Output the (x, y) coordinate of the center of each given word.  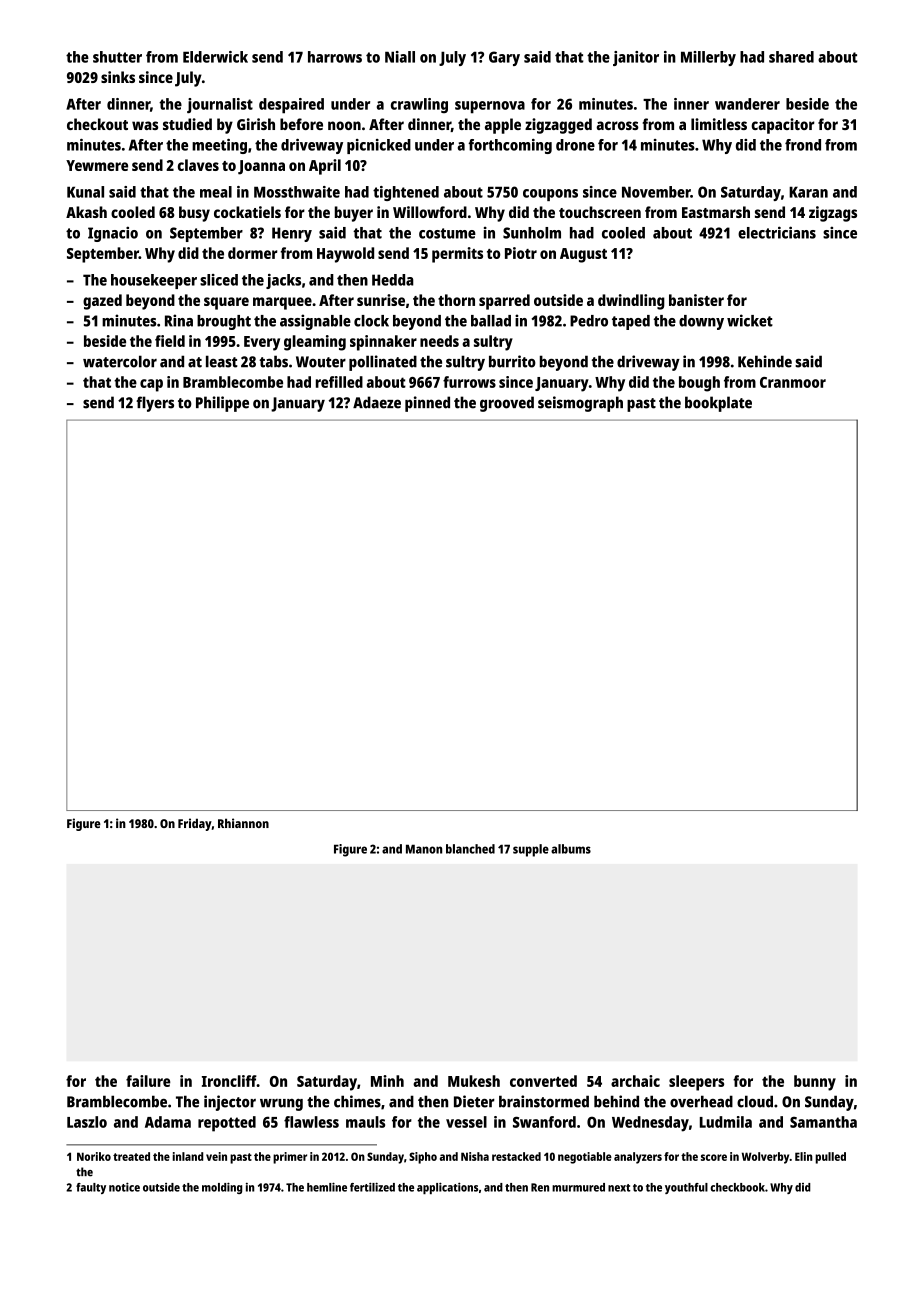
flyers (155, 404)
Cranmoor (793, 382)
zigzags (833, 214)
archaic (635, 1081)
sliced (219, 280)
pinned (427, 404)
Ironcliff (229, 1081)
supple (531, 850)
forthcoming (510, 146)
